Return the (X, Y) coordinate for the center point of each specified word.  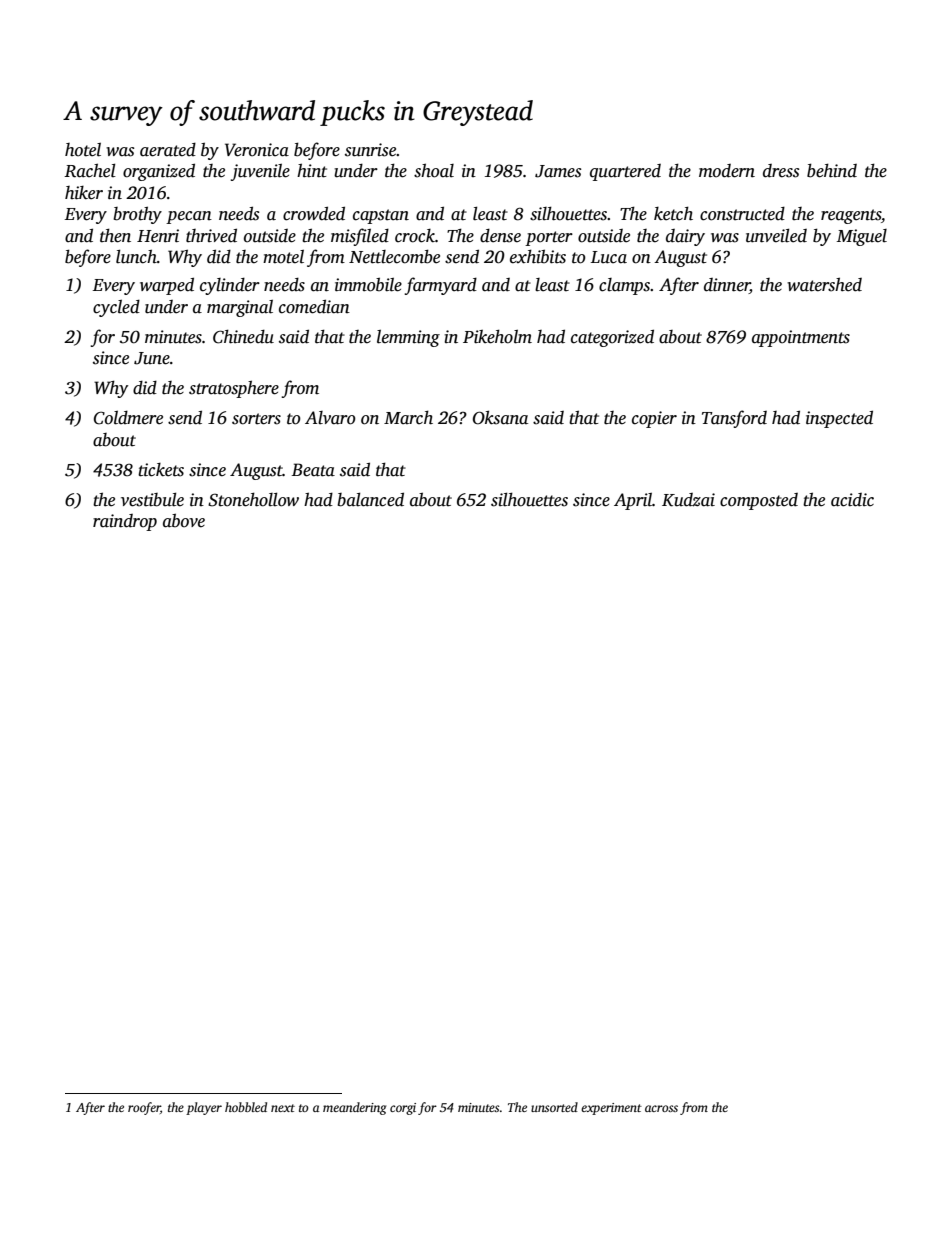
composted (759, 501)
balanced (370, 499)
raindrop (125, 522)
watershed (824, 284)
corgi (403, 1109)
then (115, 235)
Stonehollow (253, 499)
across (661, 1108)
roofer (144, 1108)
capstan (381, 216)
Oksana (500, 417)
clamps (624, 286)
